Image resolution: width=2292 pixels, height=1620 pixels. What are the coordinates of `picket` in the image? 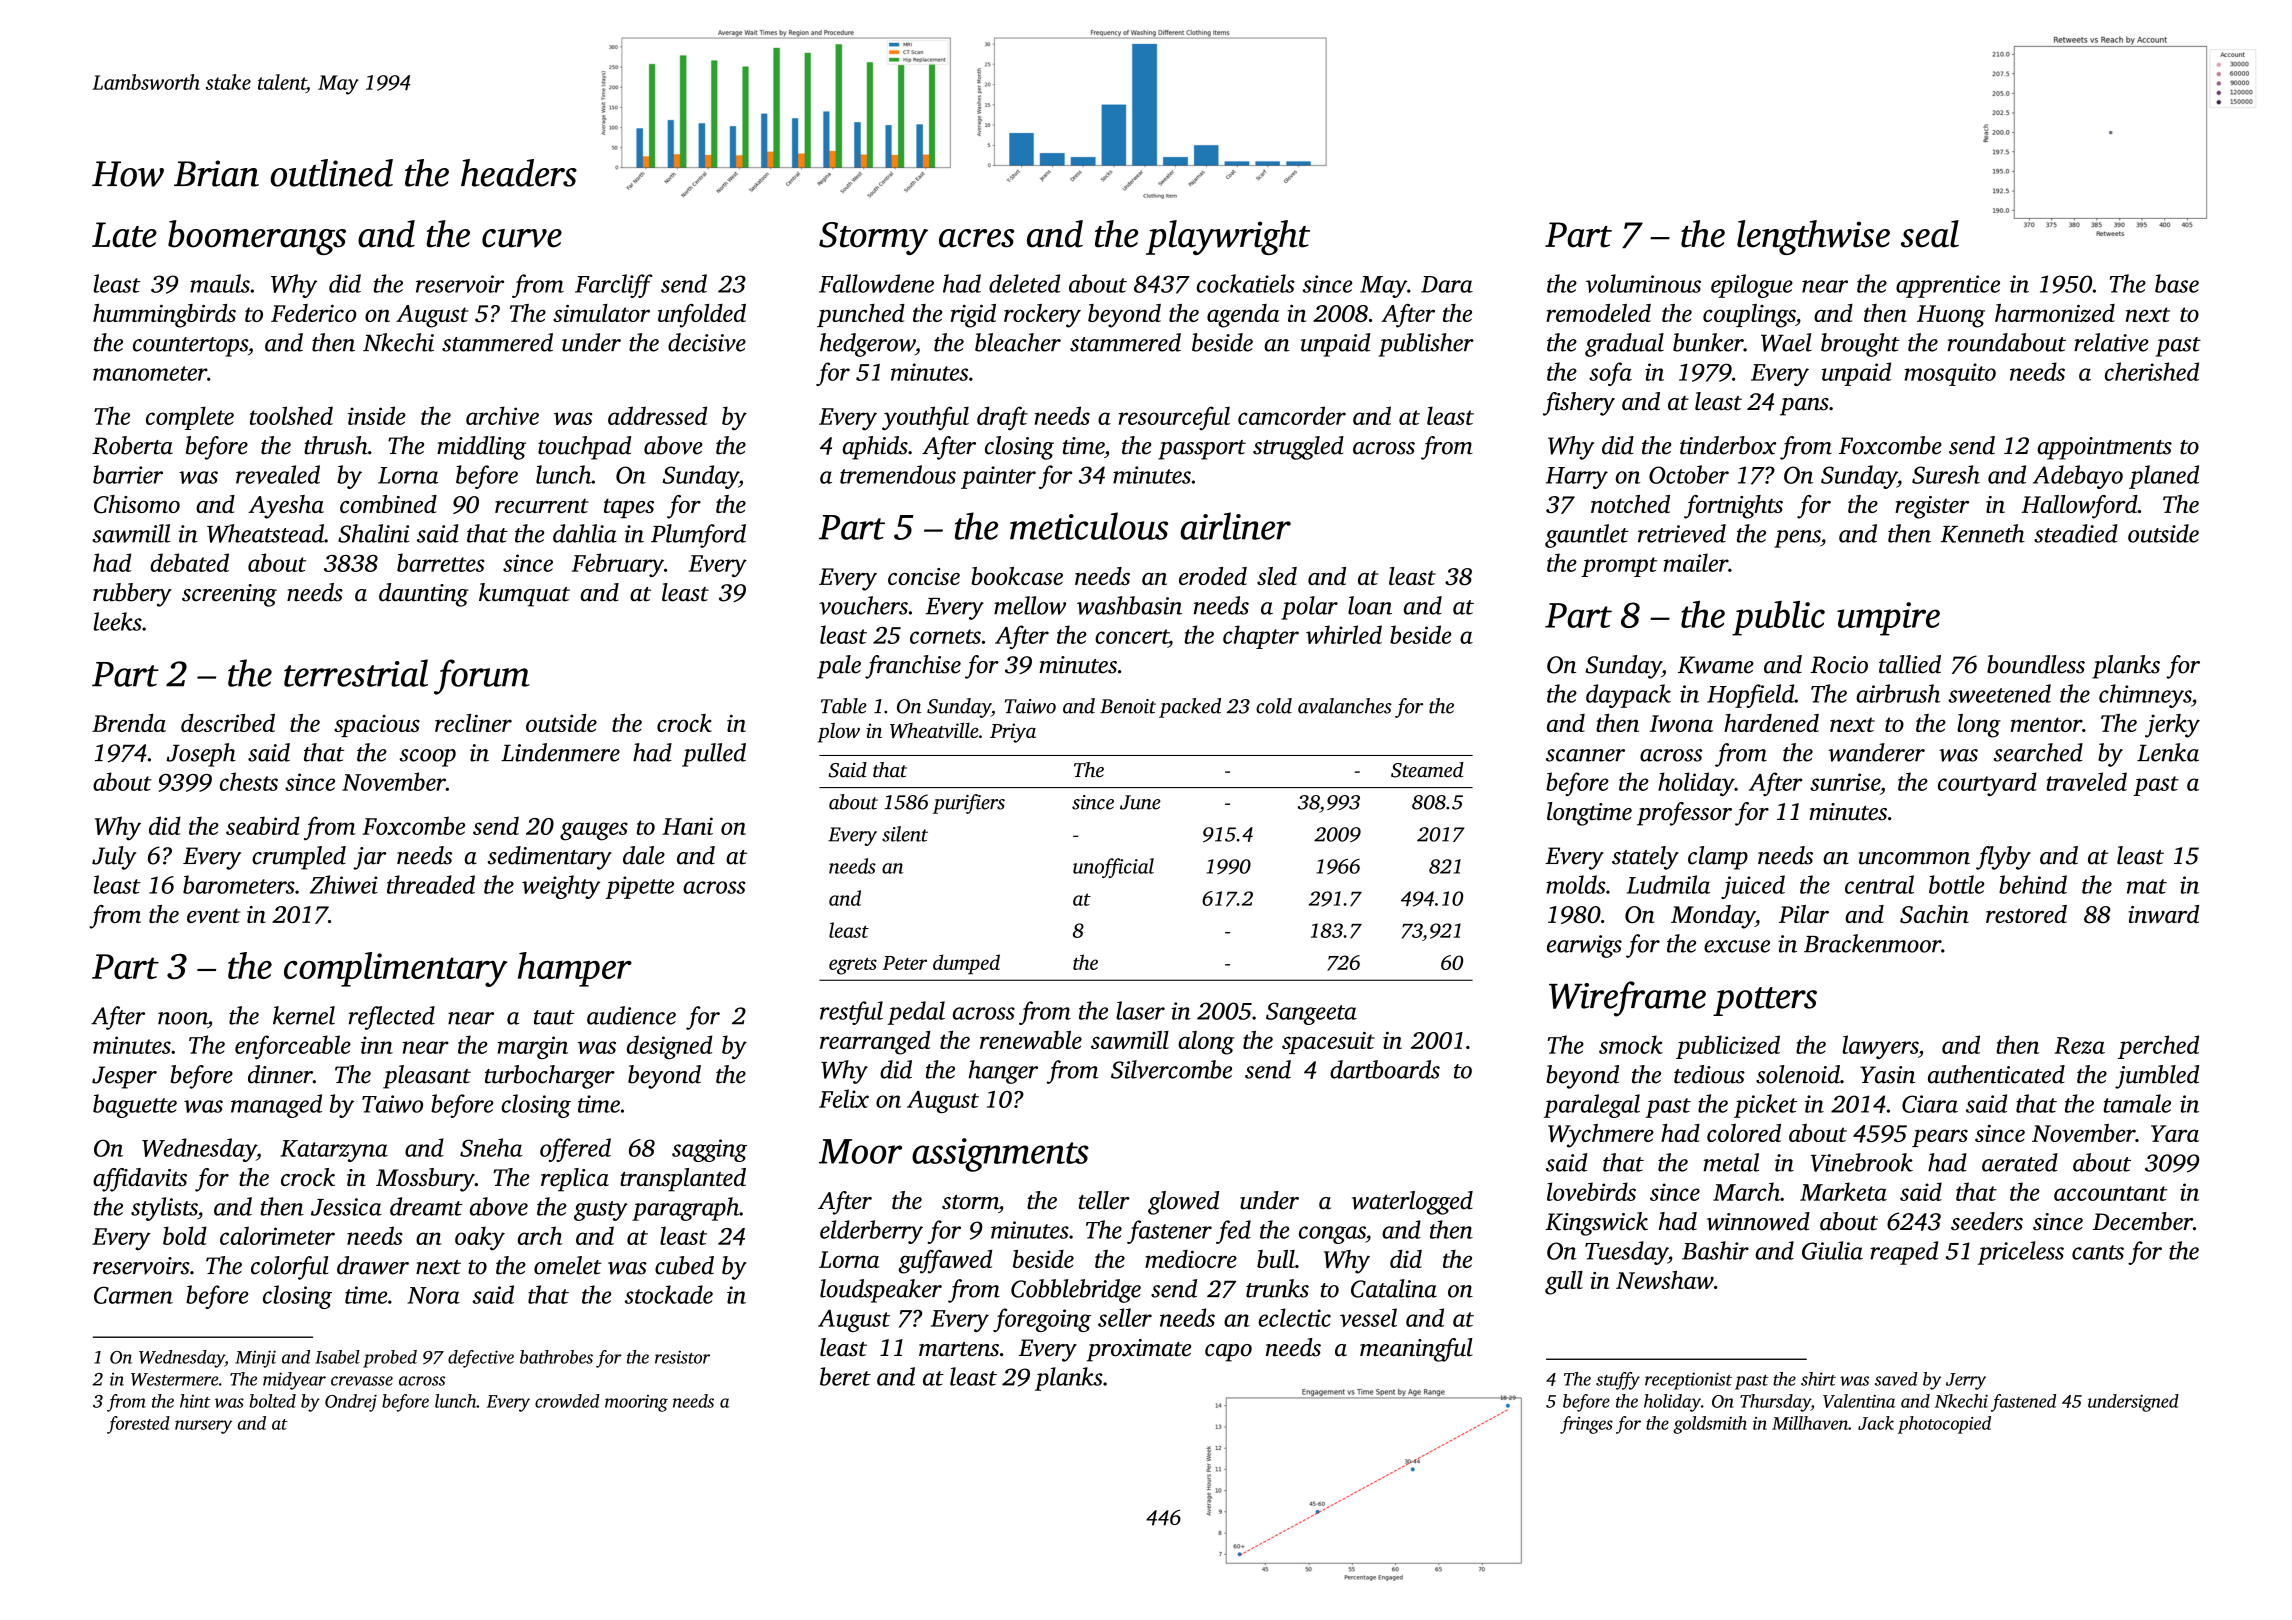 It's located at (1766, 1106).
